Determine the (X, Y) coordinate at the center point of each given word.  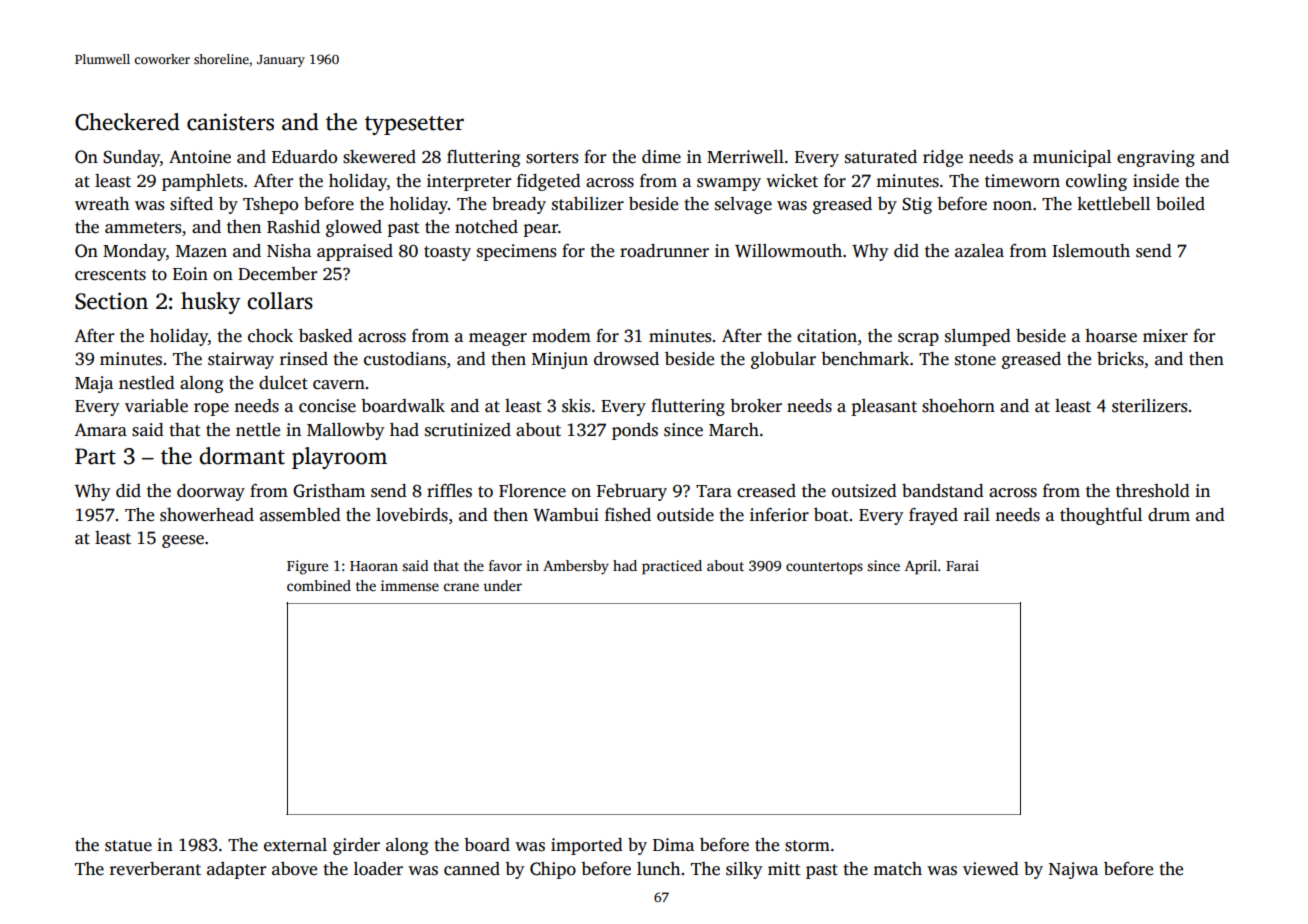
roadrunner (664, 251)
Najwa (1073, 870)
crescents (110, 275)
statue (128, 846)
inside (1156, 181)
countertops (824, 568)
